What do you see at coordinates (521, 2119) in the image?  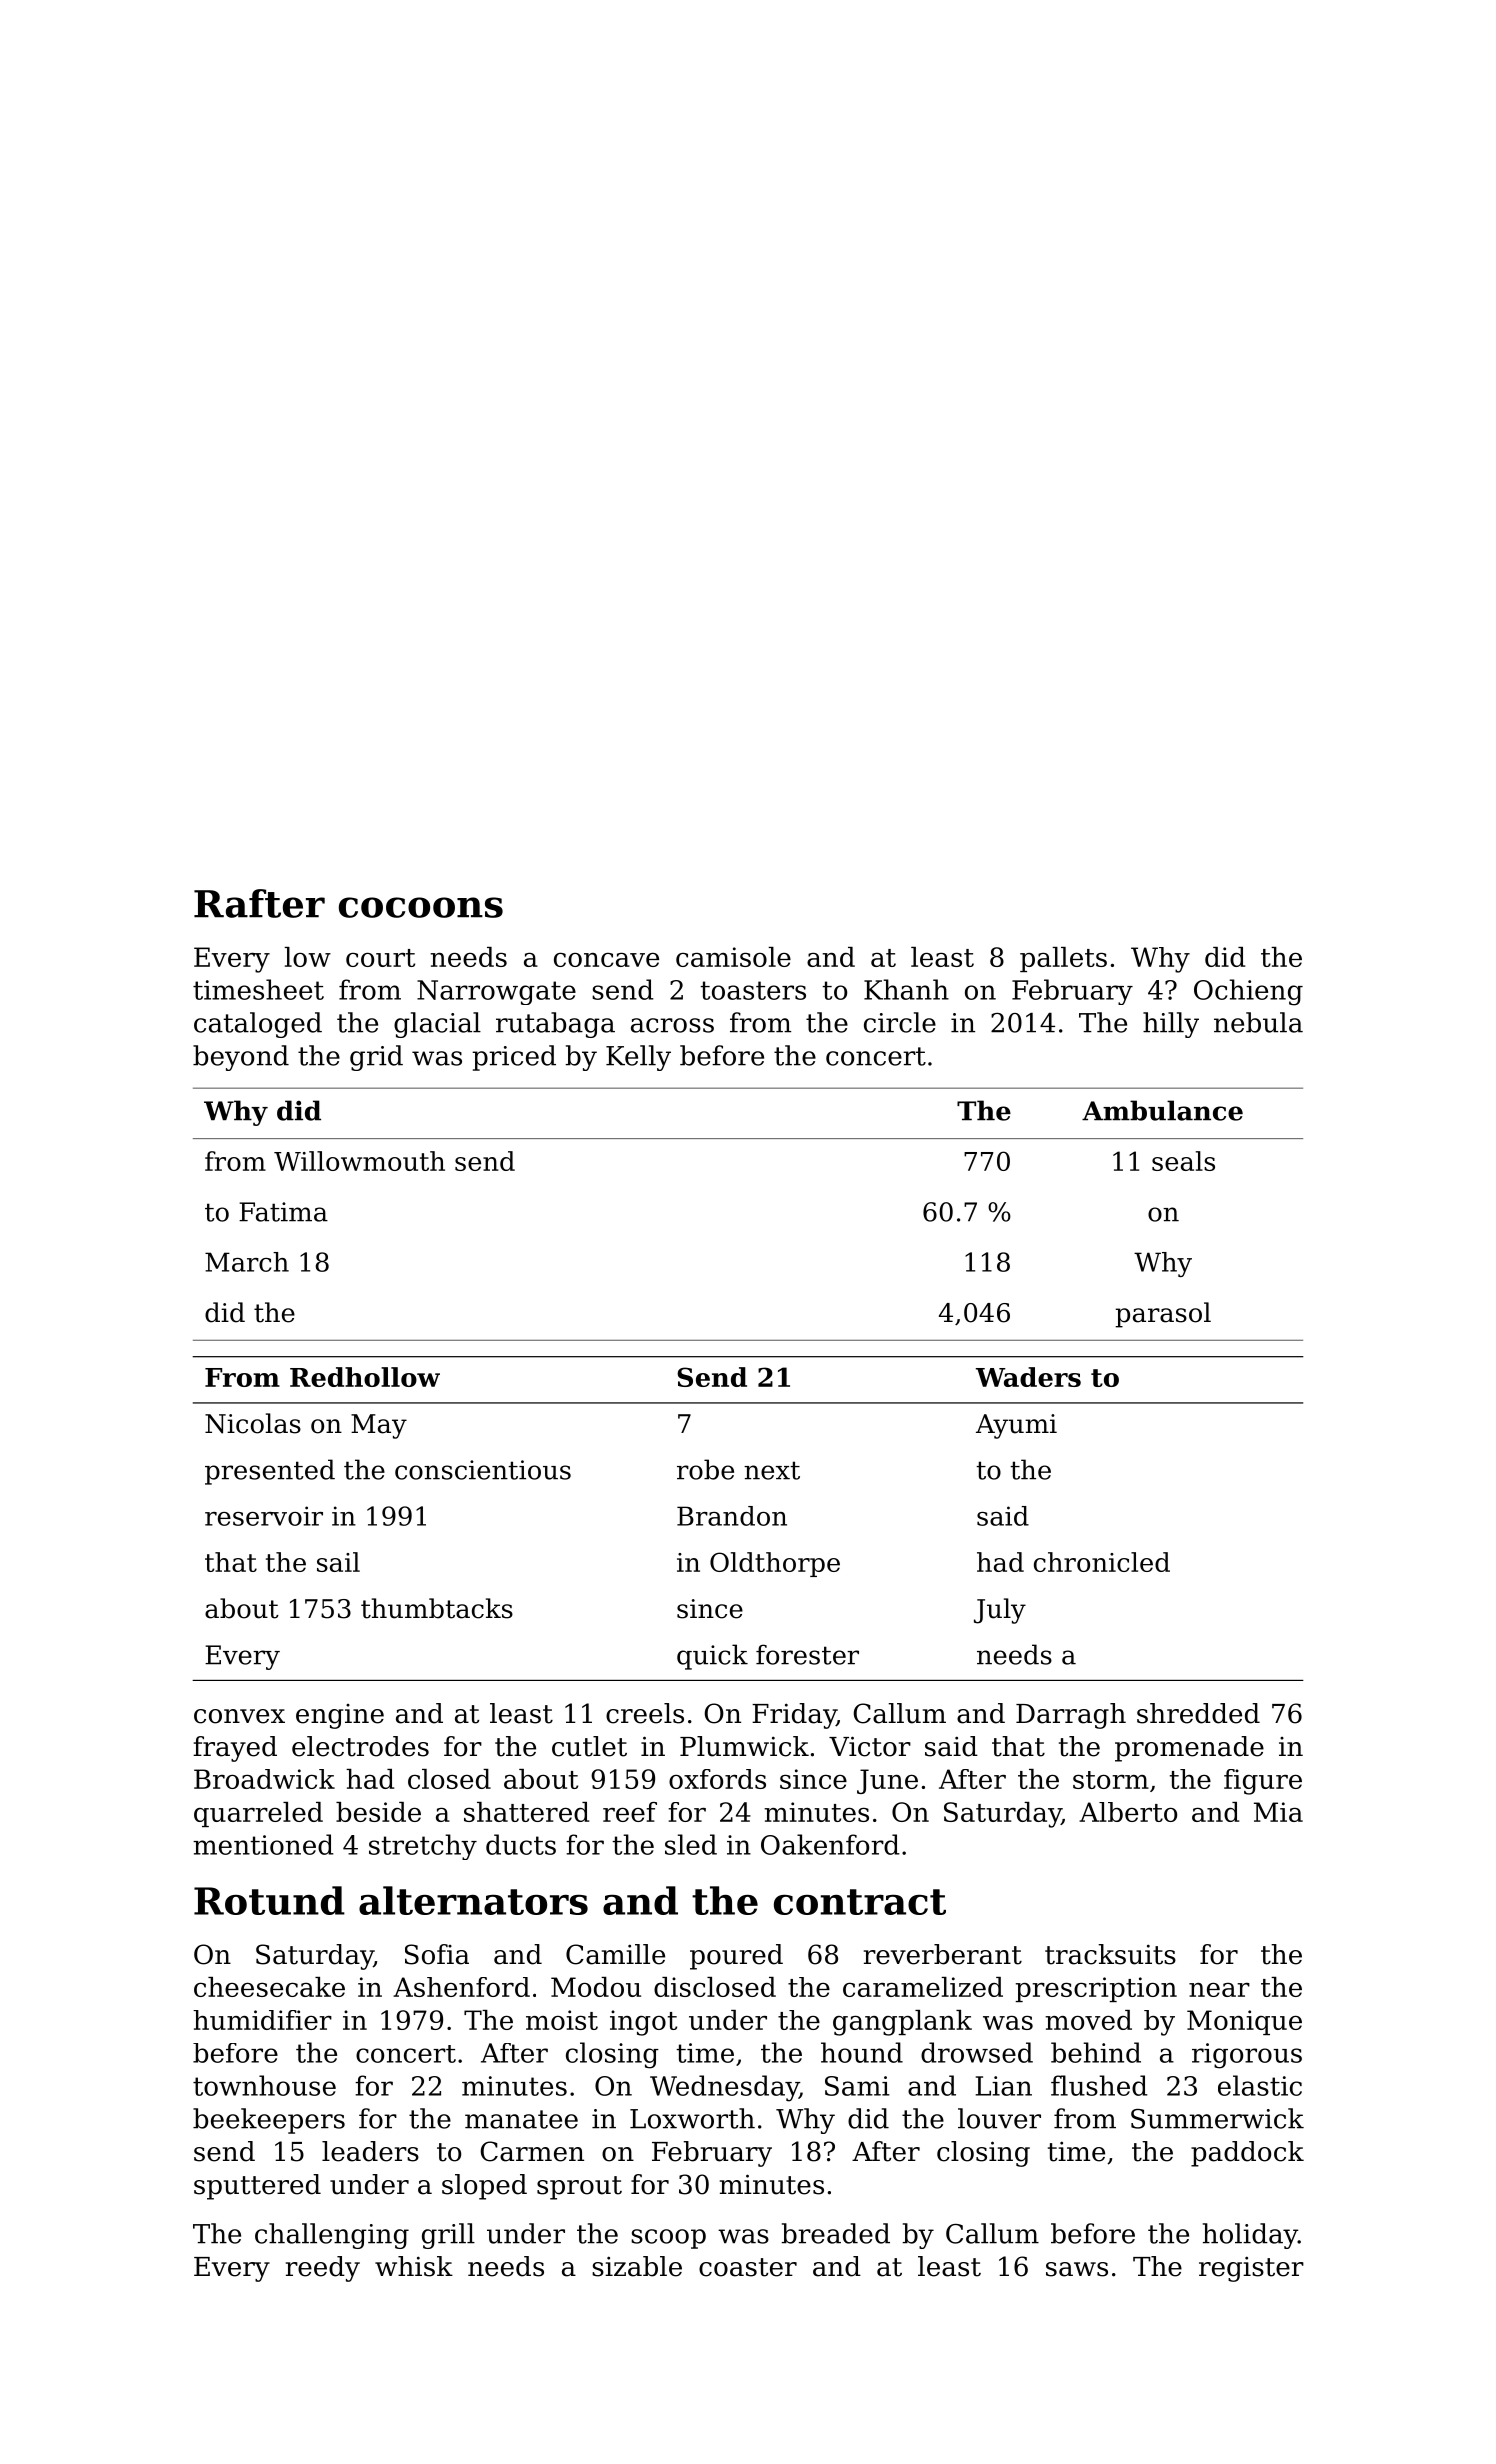 I see `manatee` at bounding box center [521, 2119].
